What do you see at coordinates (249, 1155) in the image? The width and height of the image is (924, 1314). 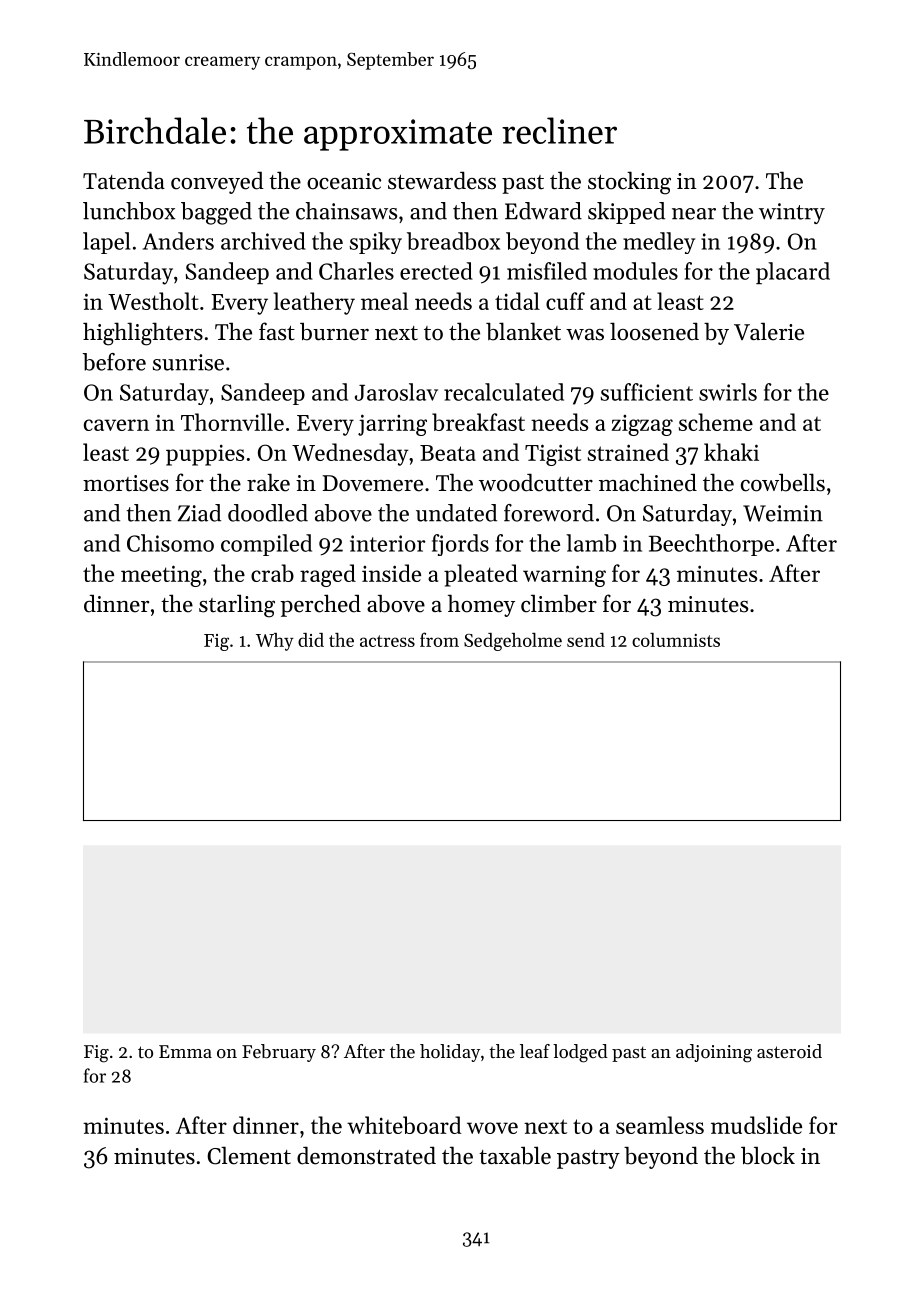 I see `Clement` at bounding box center [249, 1155].
